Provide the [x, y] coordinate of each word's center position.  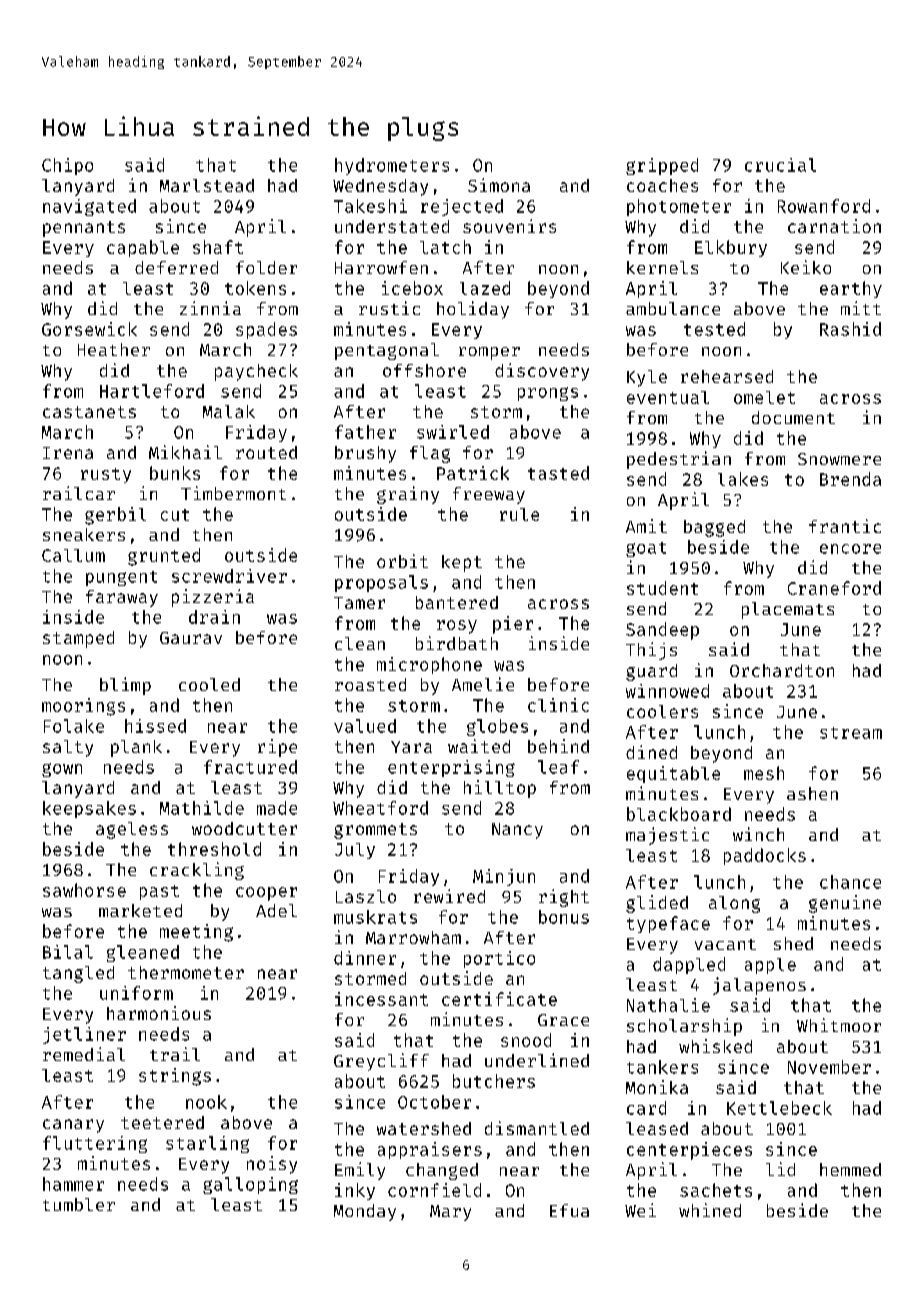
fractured [250, 767]
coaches [662, 185]
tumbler [79, 1204]
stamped [78, 639]
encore [850, 549]
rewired [449, 896]
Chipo [67, 166]
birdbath [457, 643]
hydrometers [392, 166]
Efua [569, 1210]
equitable [673, 774]
